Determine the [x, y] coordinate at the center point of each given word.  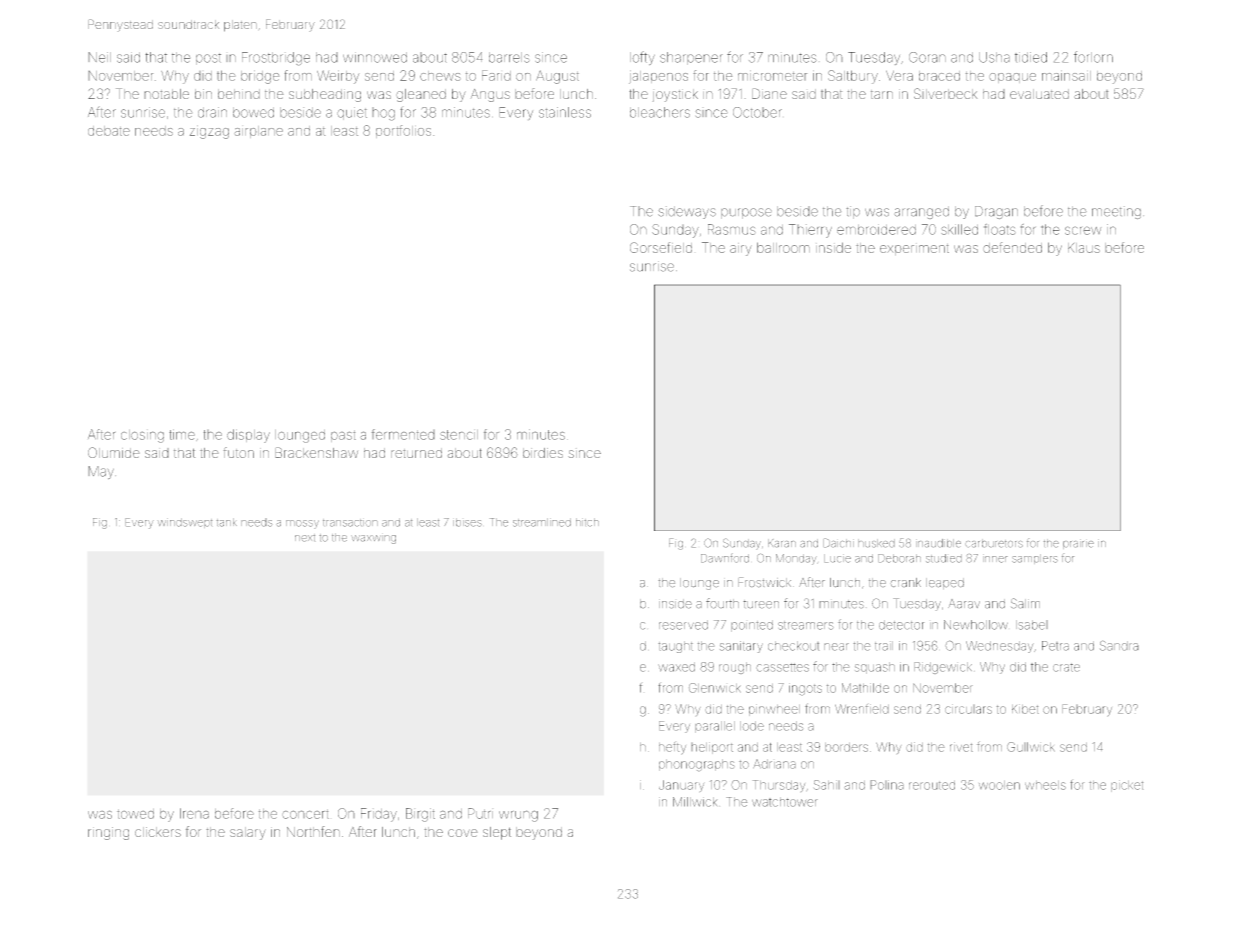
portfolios [403, 131]
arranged [921, 212]
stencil [459, 435]
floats [1000, 229]
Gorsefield [661, 247]
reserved [683, 625]
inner [995, 558]
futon [239, 452]
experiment [914, 249]
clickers [158, 832]
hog [383, 114]
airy [741, 249]
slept [497, 833]
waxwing [373, 539]
